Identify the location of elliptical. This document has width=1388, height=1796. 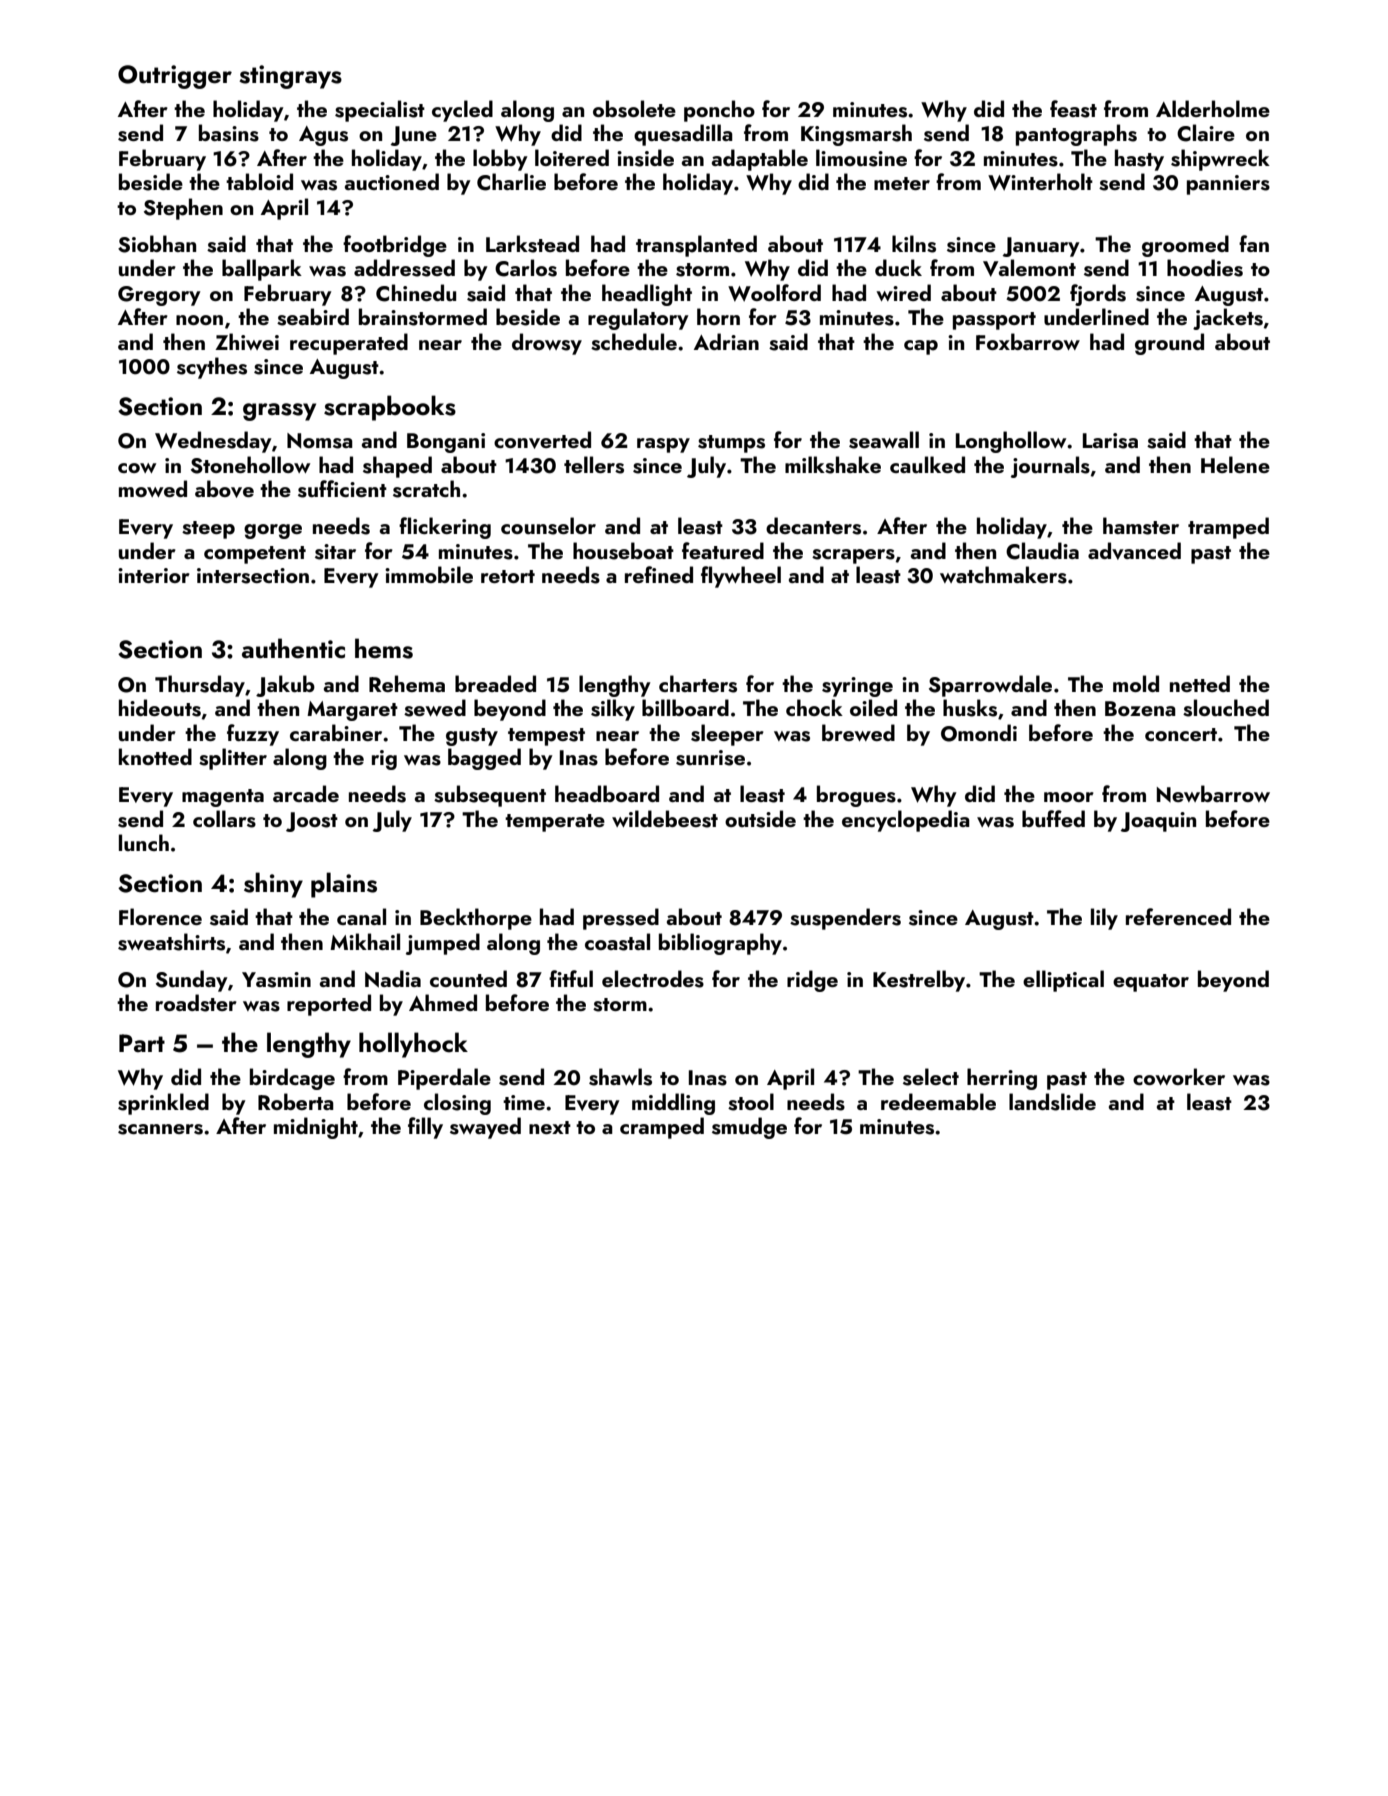
(1063, 981).
